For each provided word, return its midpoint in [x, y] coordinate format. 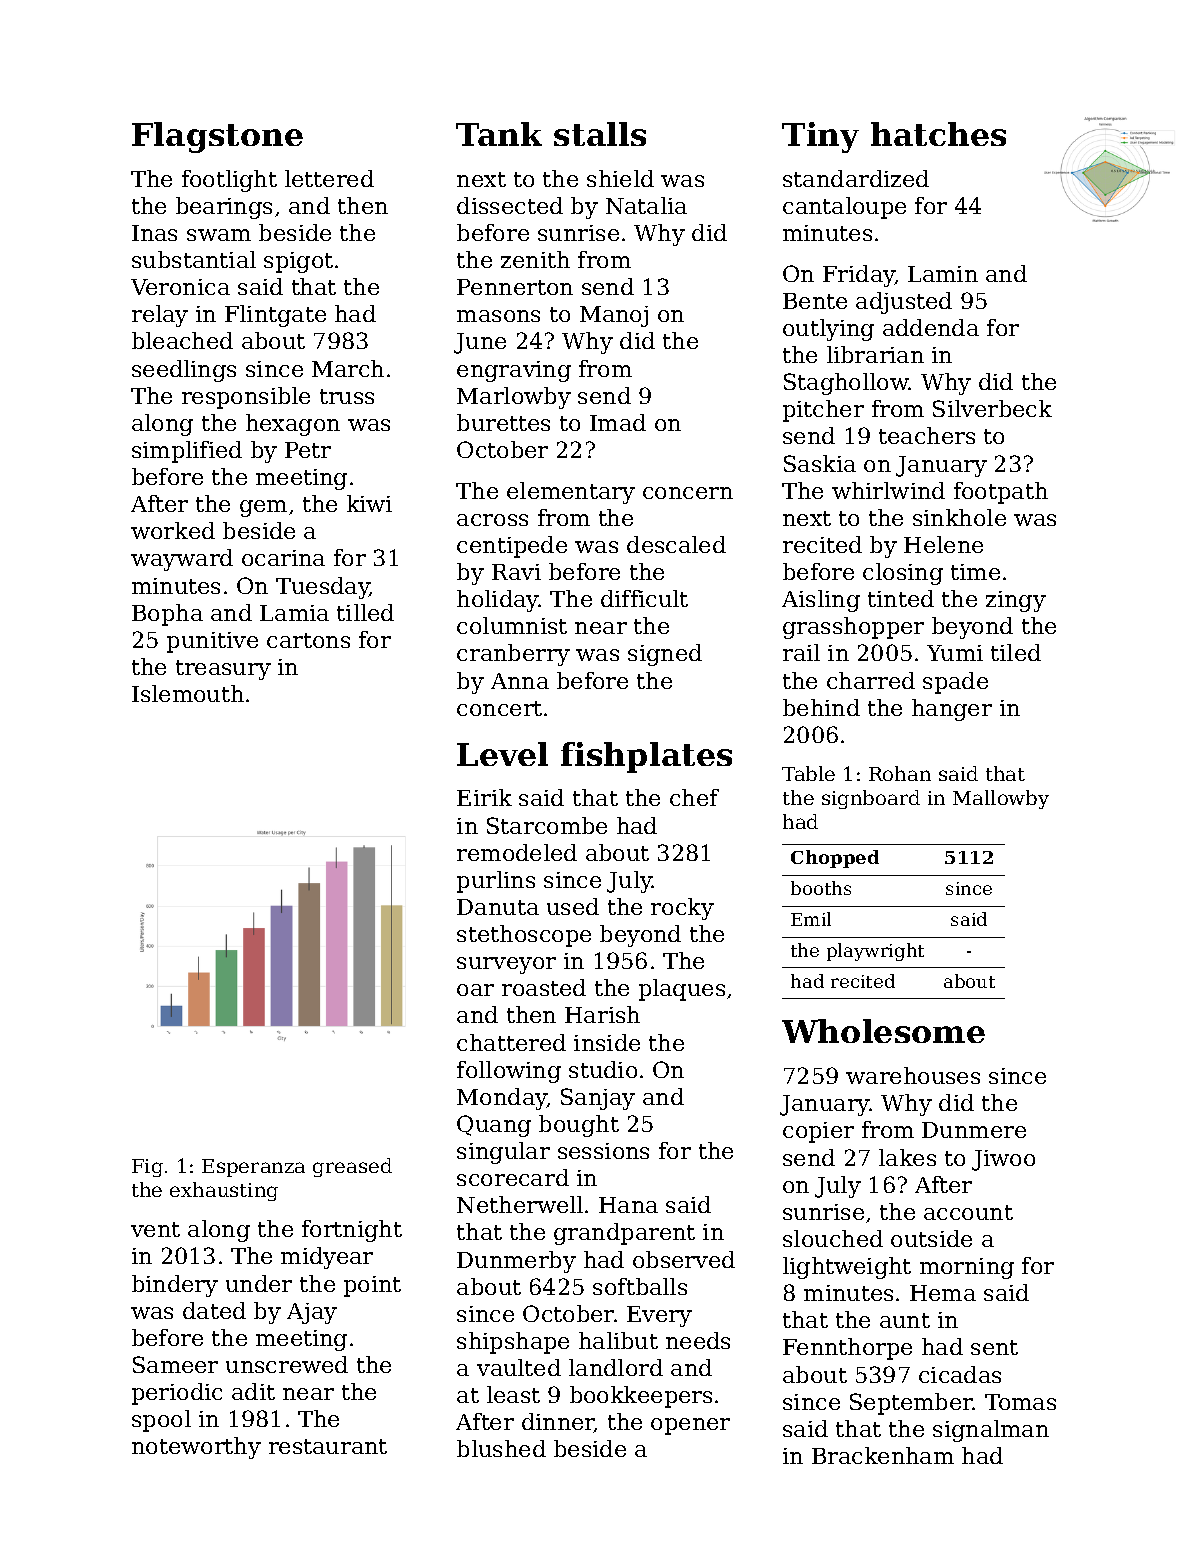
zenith [535, 259]
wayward [182, 560]
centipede [512, 547]
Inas [154, 233]
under [259, 1283]
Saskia [820, 463]
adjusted [904, 303]
